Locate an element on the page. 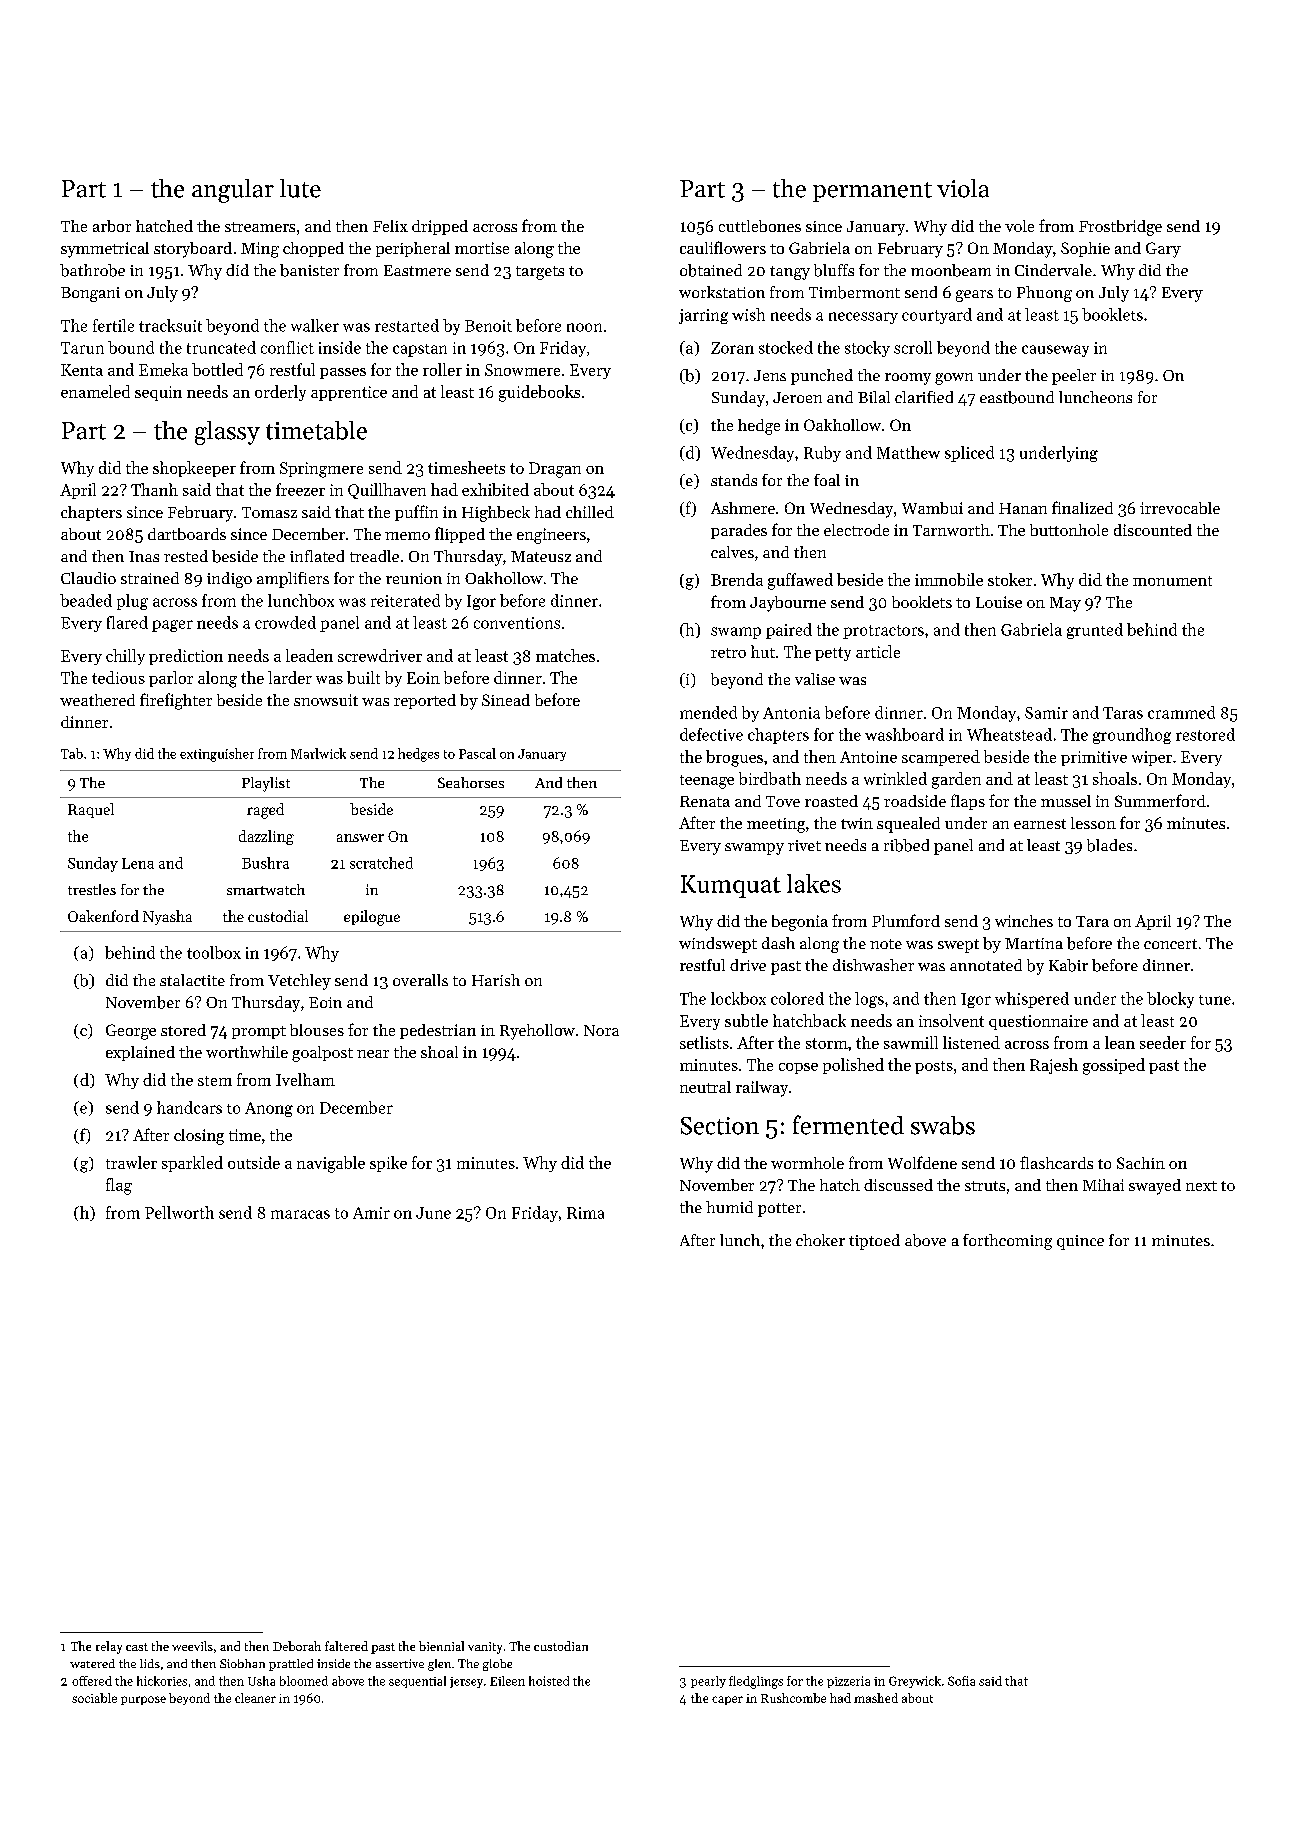  Rushcombe is located at coordinates (793, 1698).
